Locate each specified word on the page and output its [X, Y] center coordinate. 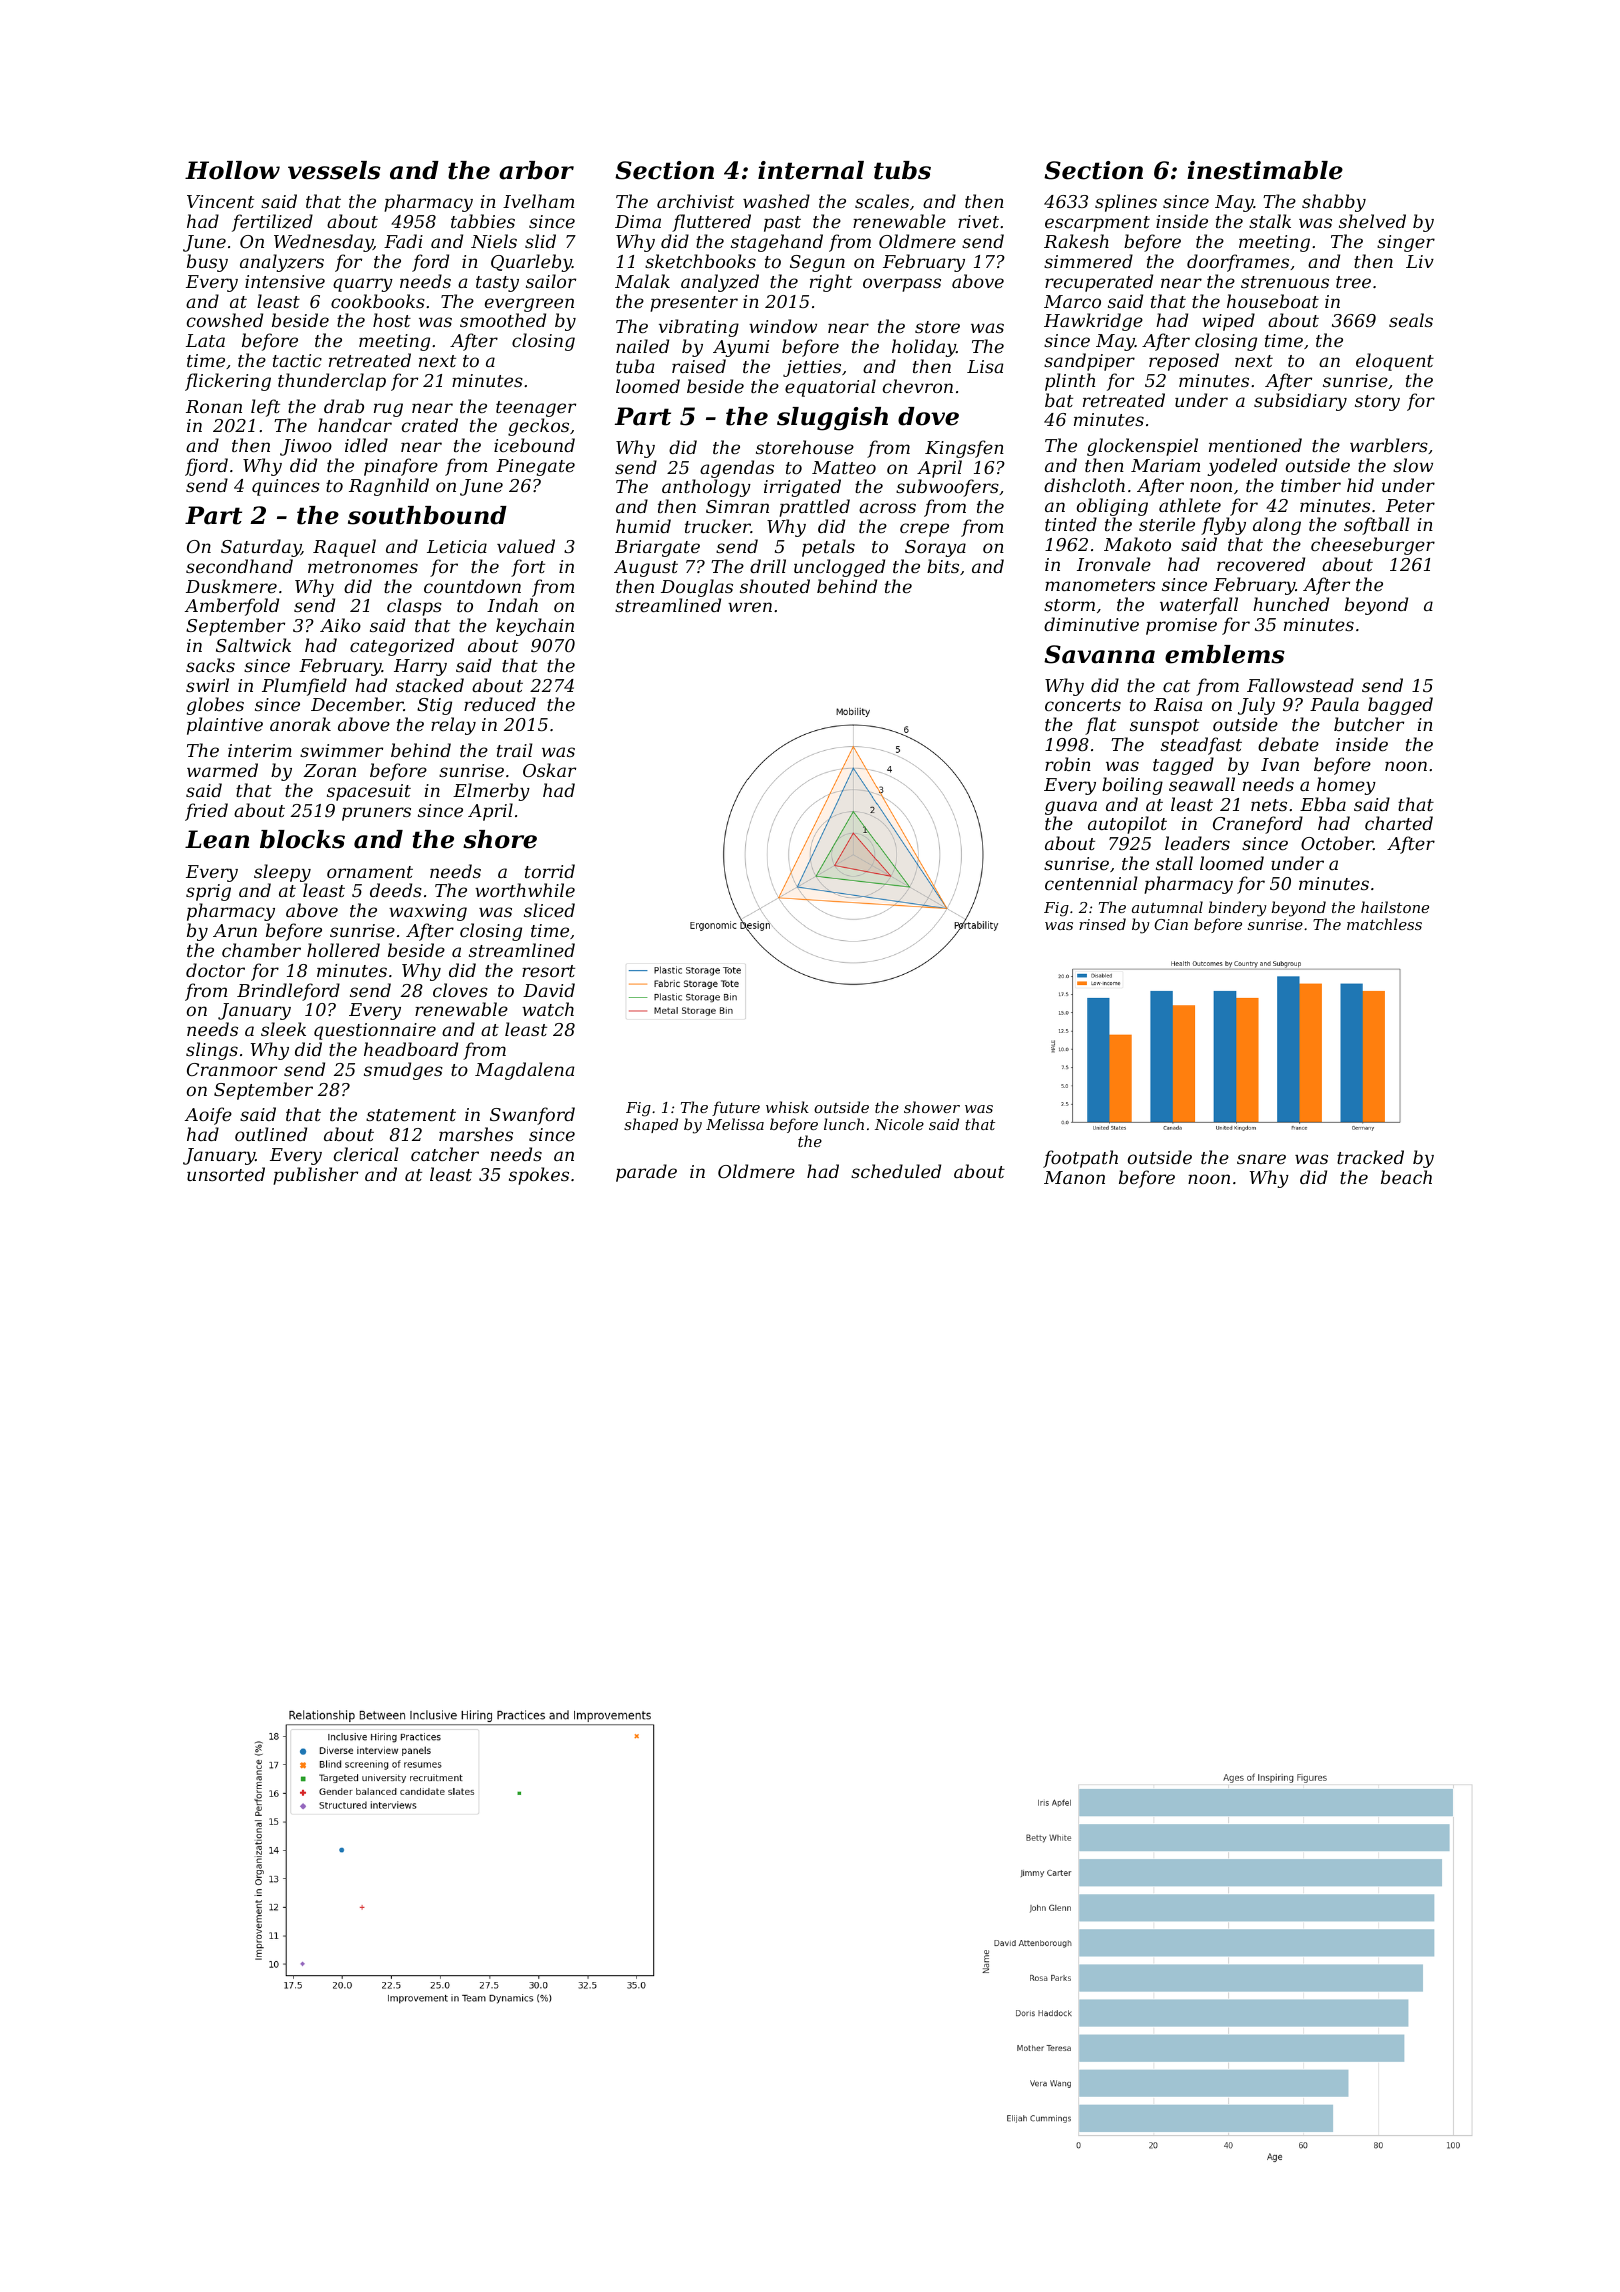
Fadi [403, 241]
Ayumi [741, 348]
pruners [376, 814]
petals [828, 548]
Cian [1171, 924]
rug [388, 410]
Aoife [208, 1116]
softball [1376, 526]
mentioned [1255, 445]
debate [1288, 744]
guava [1071, 808]
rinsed [1102, 924]
